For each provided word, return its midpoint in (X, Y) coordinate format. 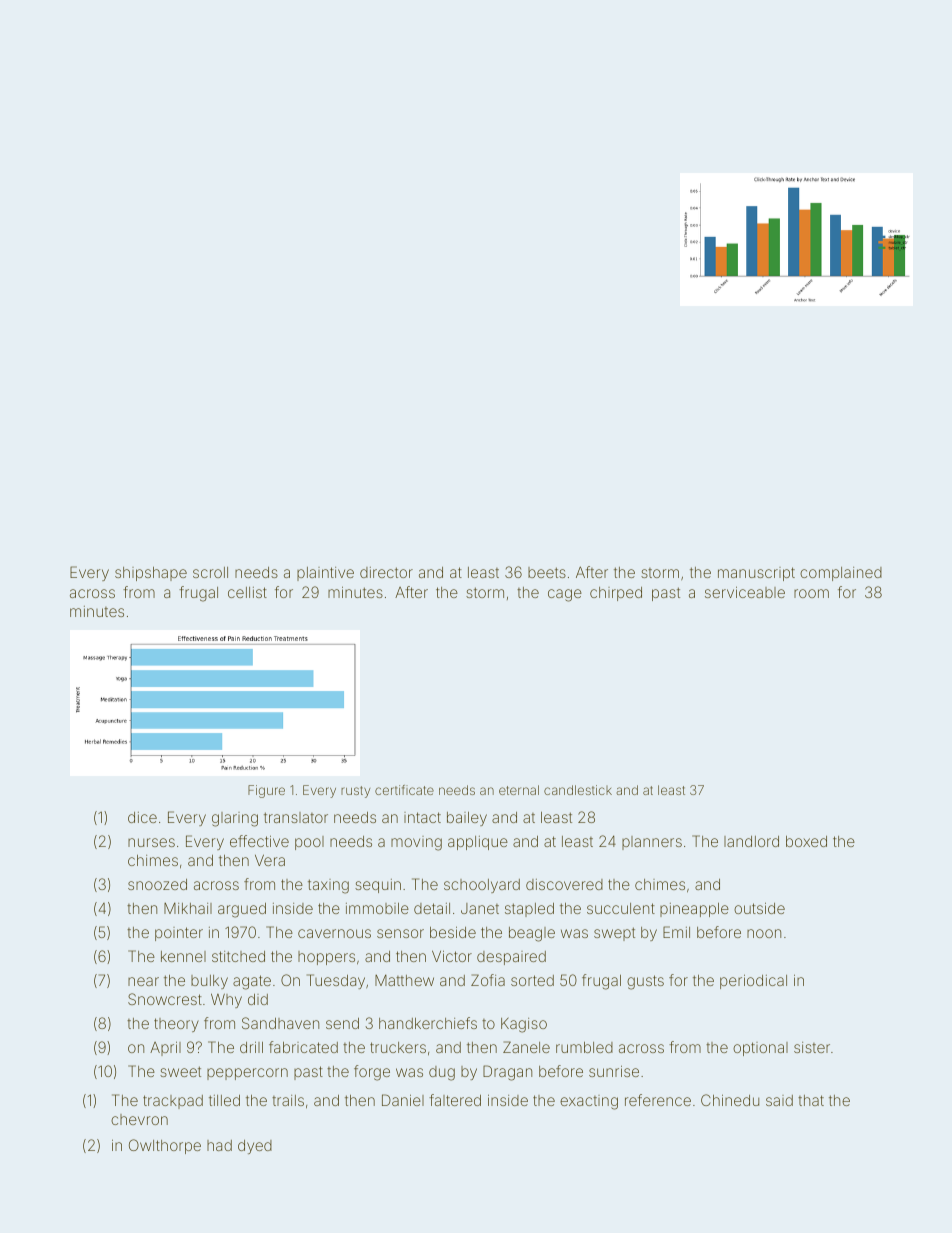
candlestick (578, 790)
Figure (266, 791)
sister (812, 1047)
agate (252, 982)
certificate (404, 790)
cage (565, 595)
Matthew (404, 980)
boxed (806, 841)
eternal (519, 790)
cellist (247, 592)
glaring (235, 819)
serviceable (745, 592)
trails (288, 1100)
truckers (398, 1047)
